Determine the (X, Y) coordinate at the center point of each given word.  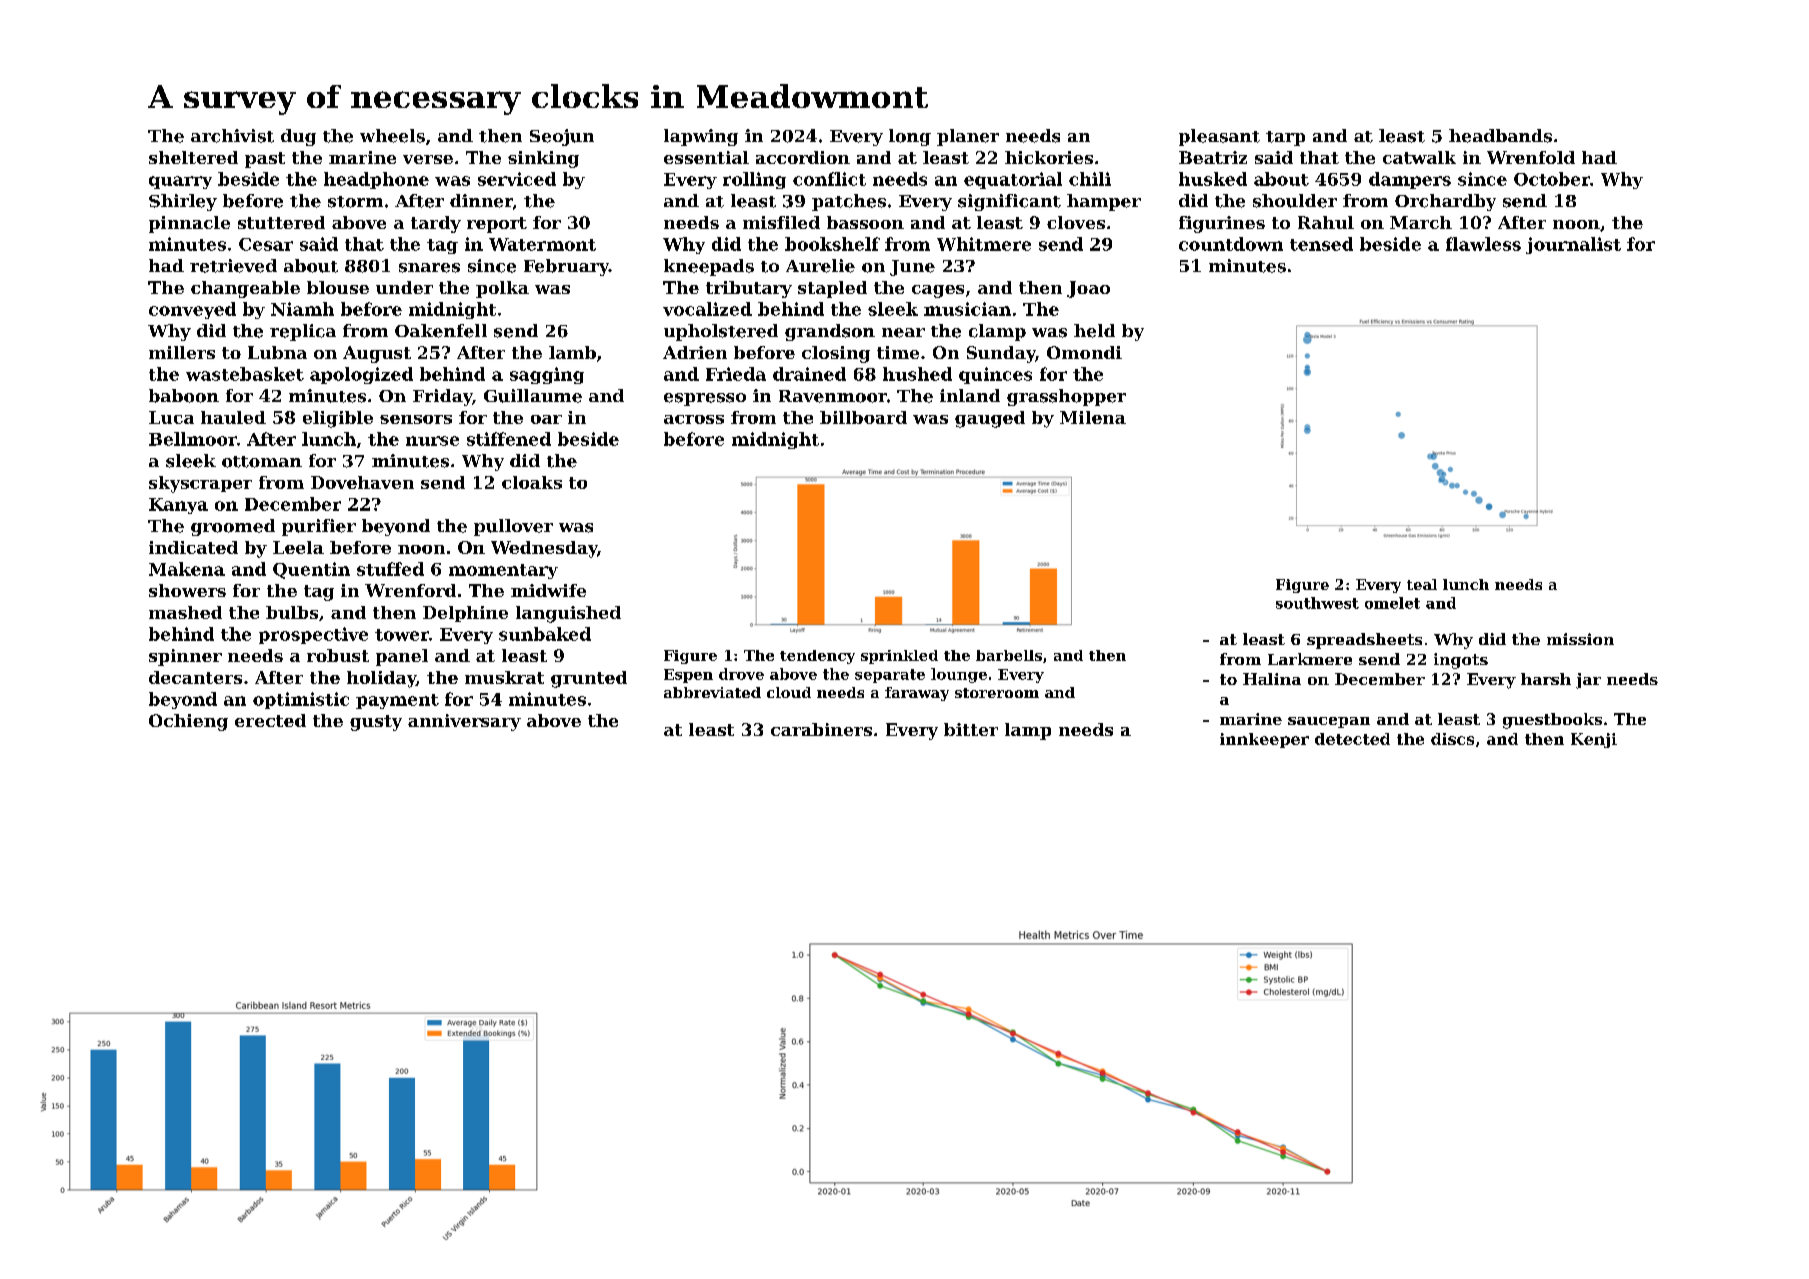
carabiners (821, 729)
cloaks (532, 482)
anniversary (464, 722)
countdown (1231, 244)
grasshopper (1066, 397)
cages (938, 291)
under (404, 287)
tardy (436, 224)
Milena (1093, 417)
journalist (1573, 245)
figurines (1222, 224)
